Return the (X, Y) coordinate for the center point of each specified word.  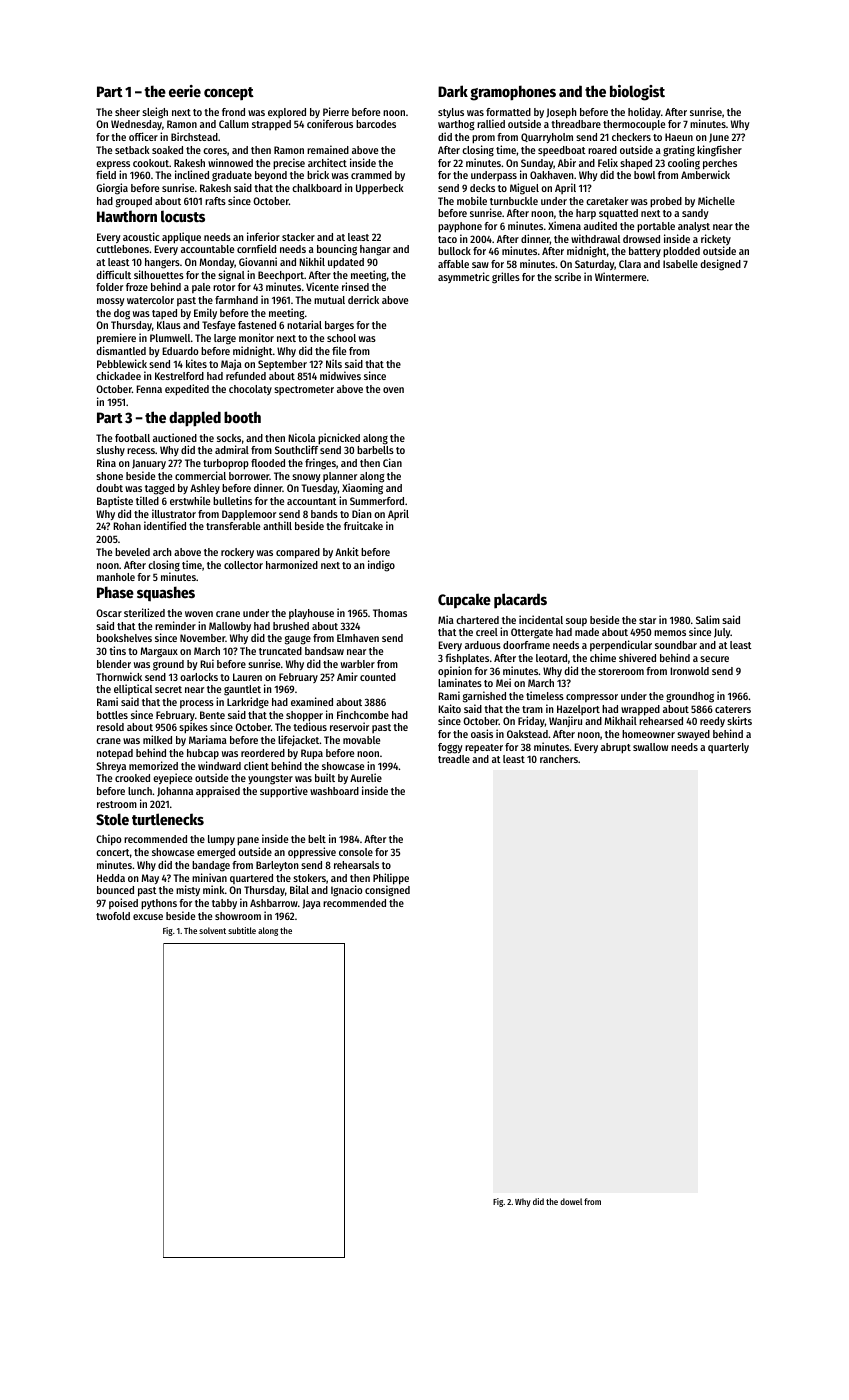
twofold (113, 916)
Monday (216, 263)
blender (114, 664)
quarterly (728, 748)
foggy (450, 748)
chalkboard (317, 188)
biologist (637, 93)
